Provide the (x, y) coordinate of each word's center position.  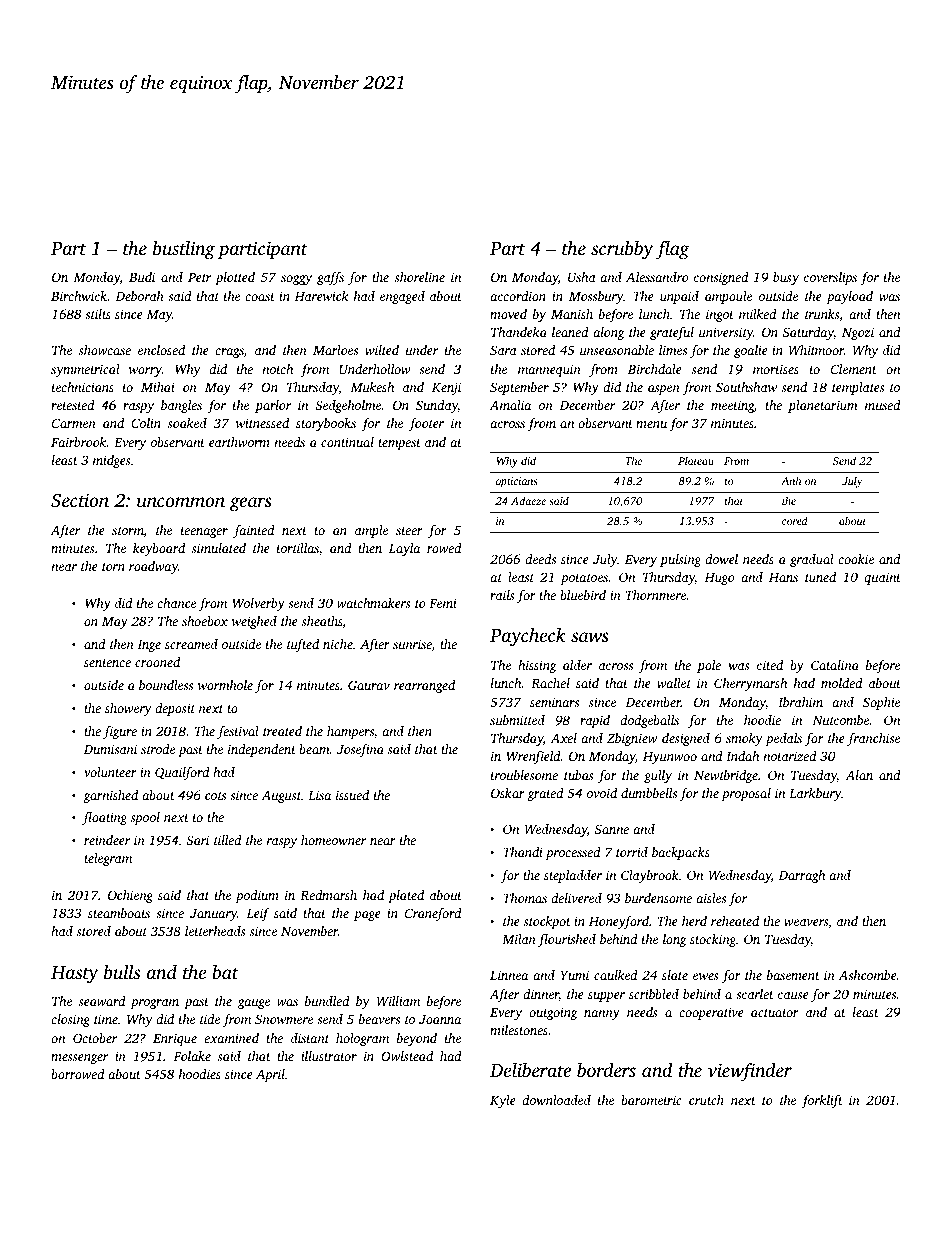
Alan (859, 775)
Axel (563, 738)
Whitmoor (816, 350)
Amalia (510, 405)
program (154, 1004)
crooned (157, 662)
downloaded (556, 1100)
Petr (199, 277)
